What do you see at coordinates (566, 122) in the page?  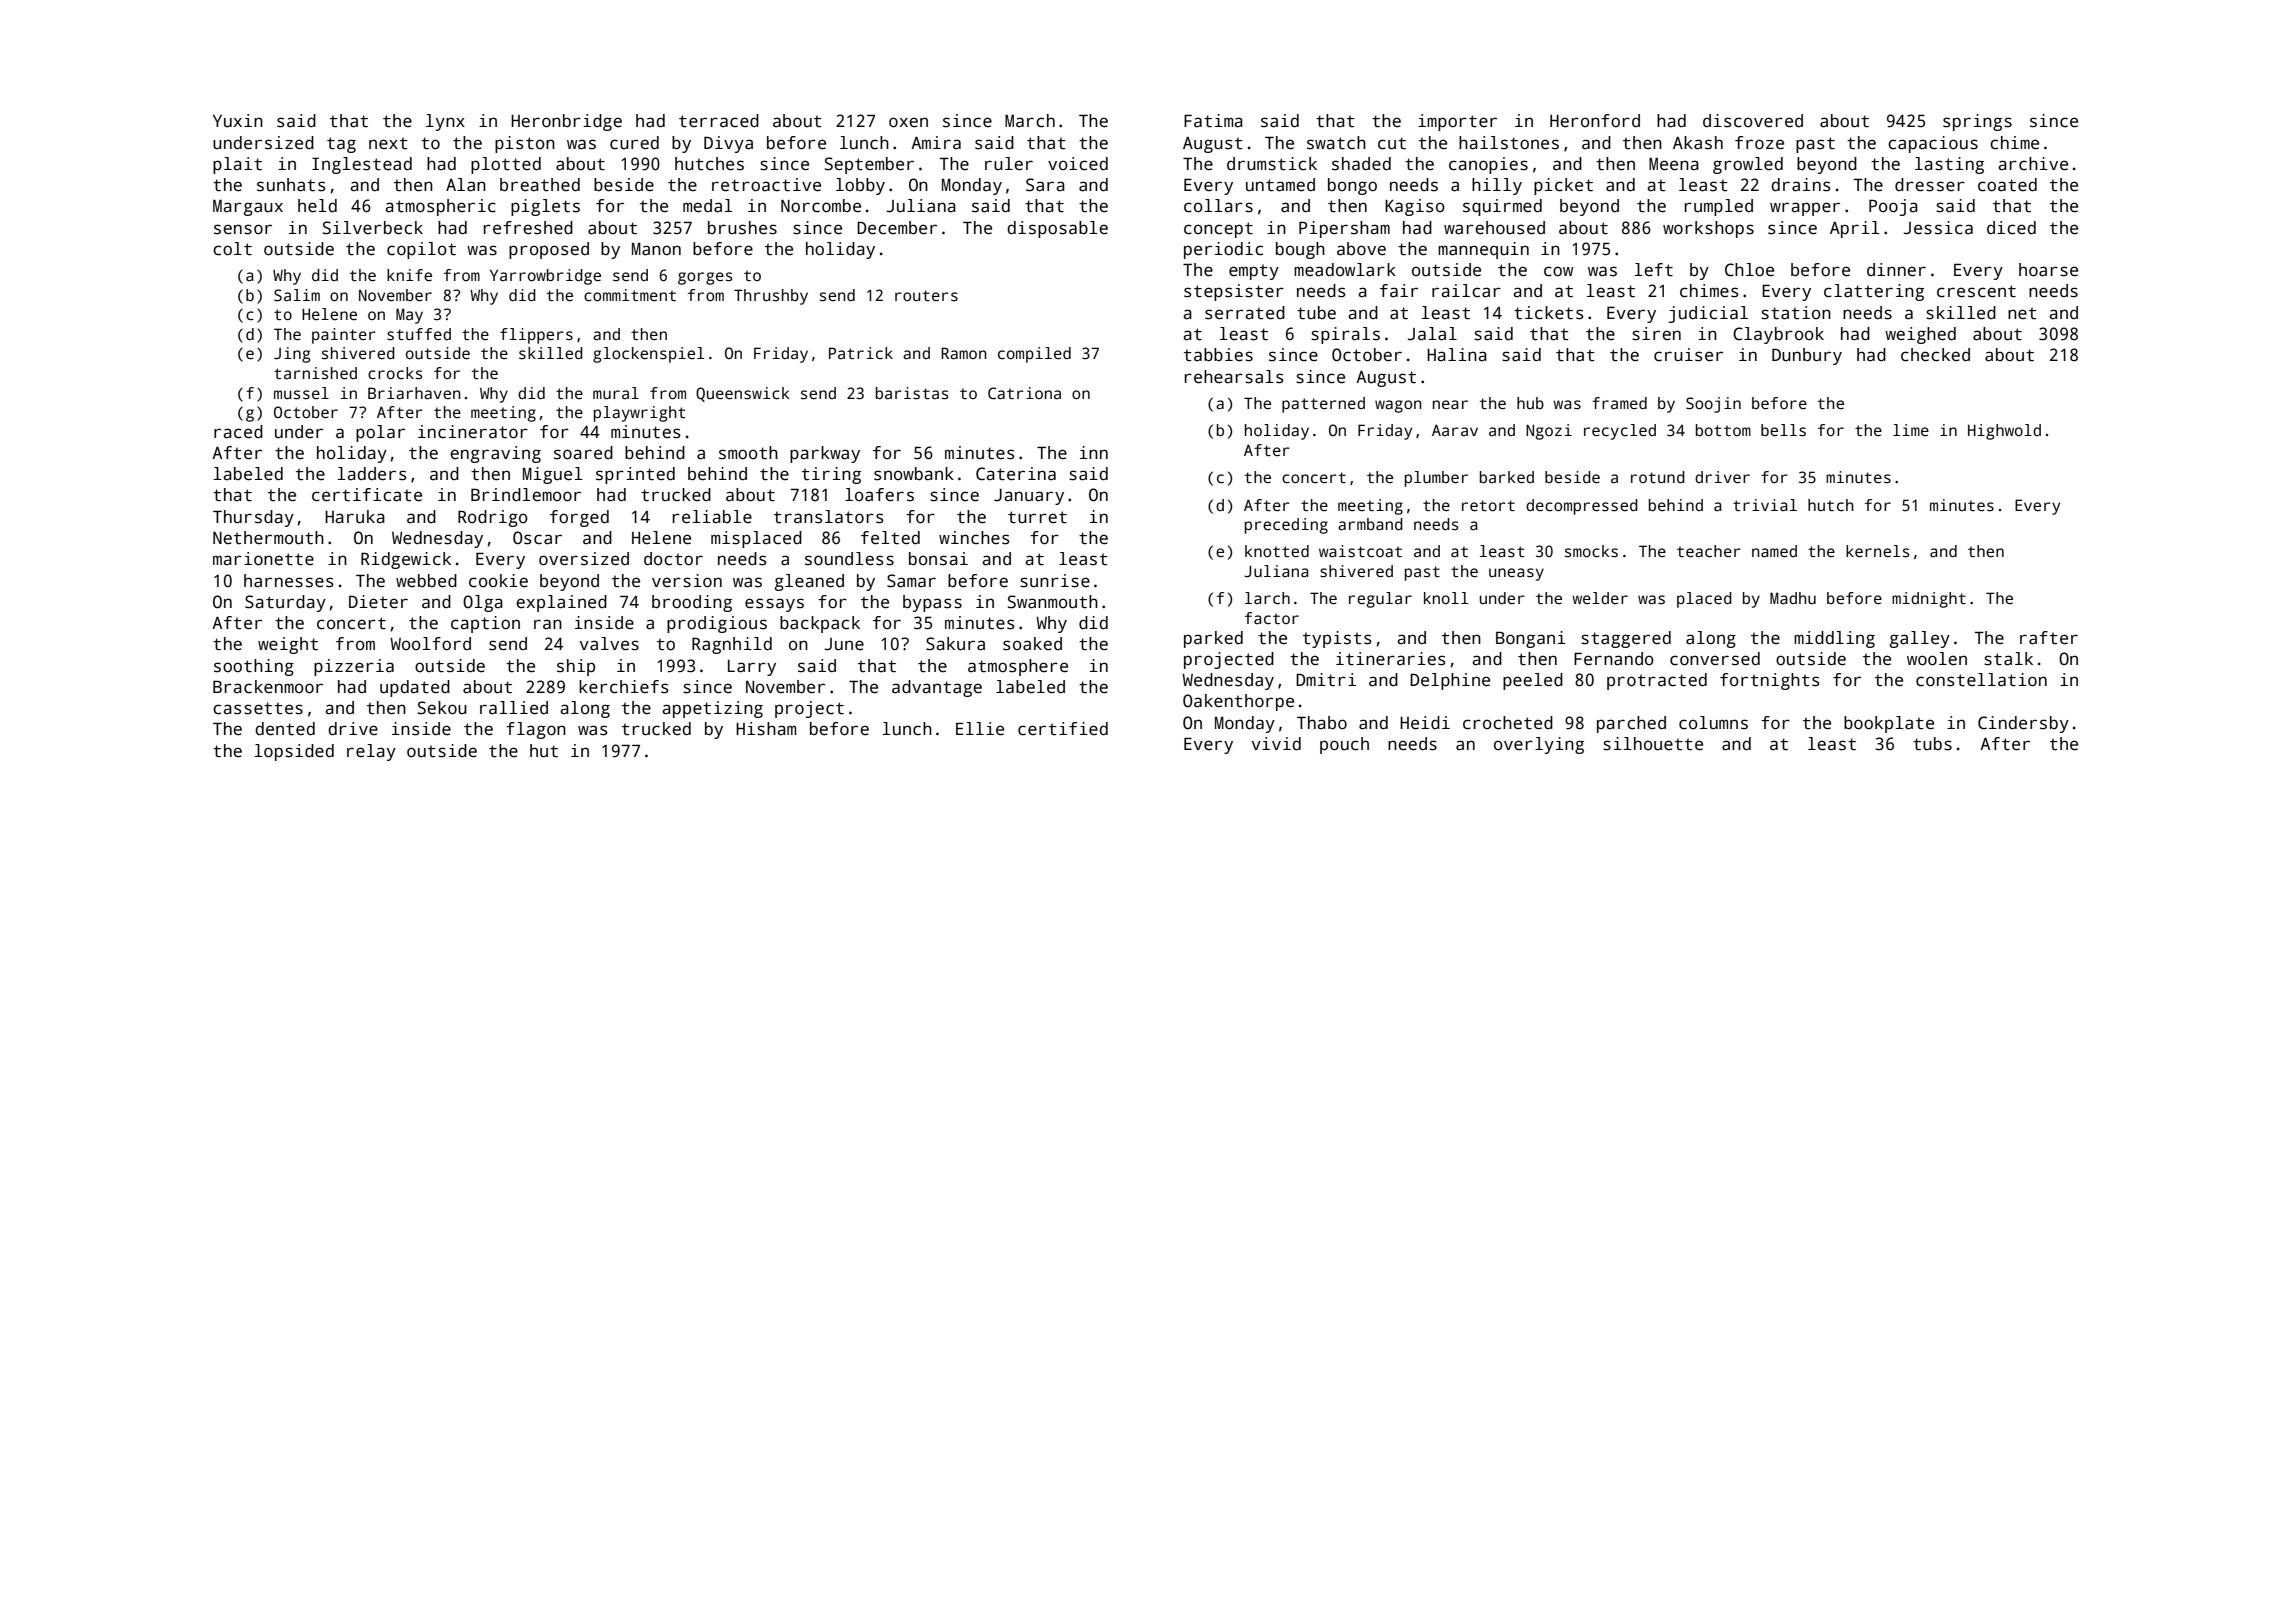 I see `Heronbridge` at bounding box center [566, 122].
